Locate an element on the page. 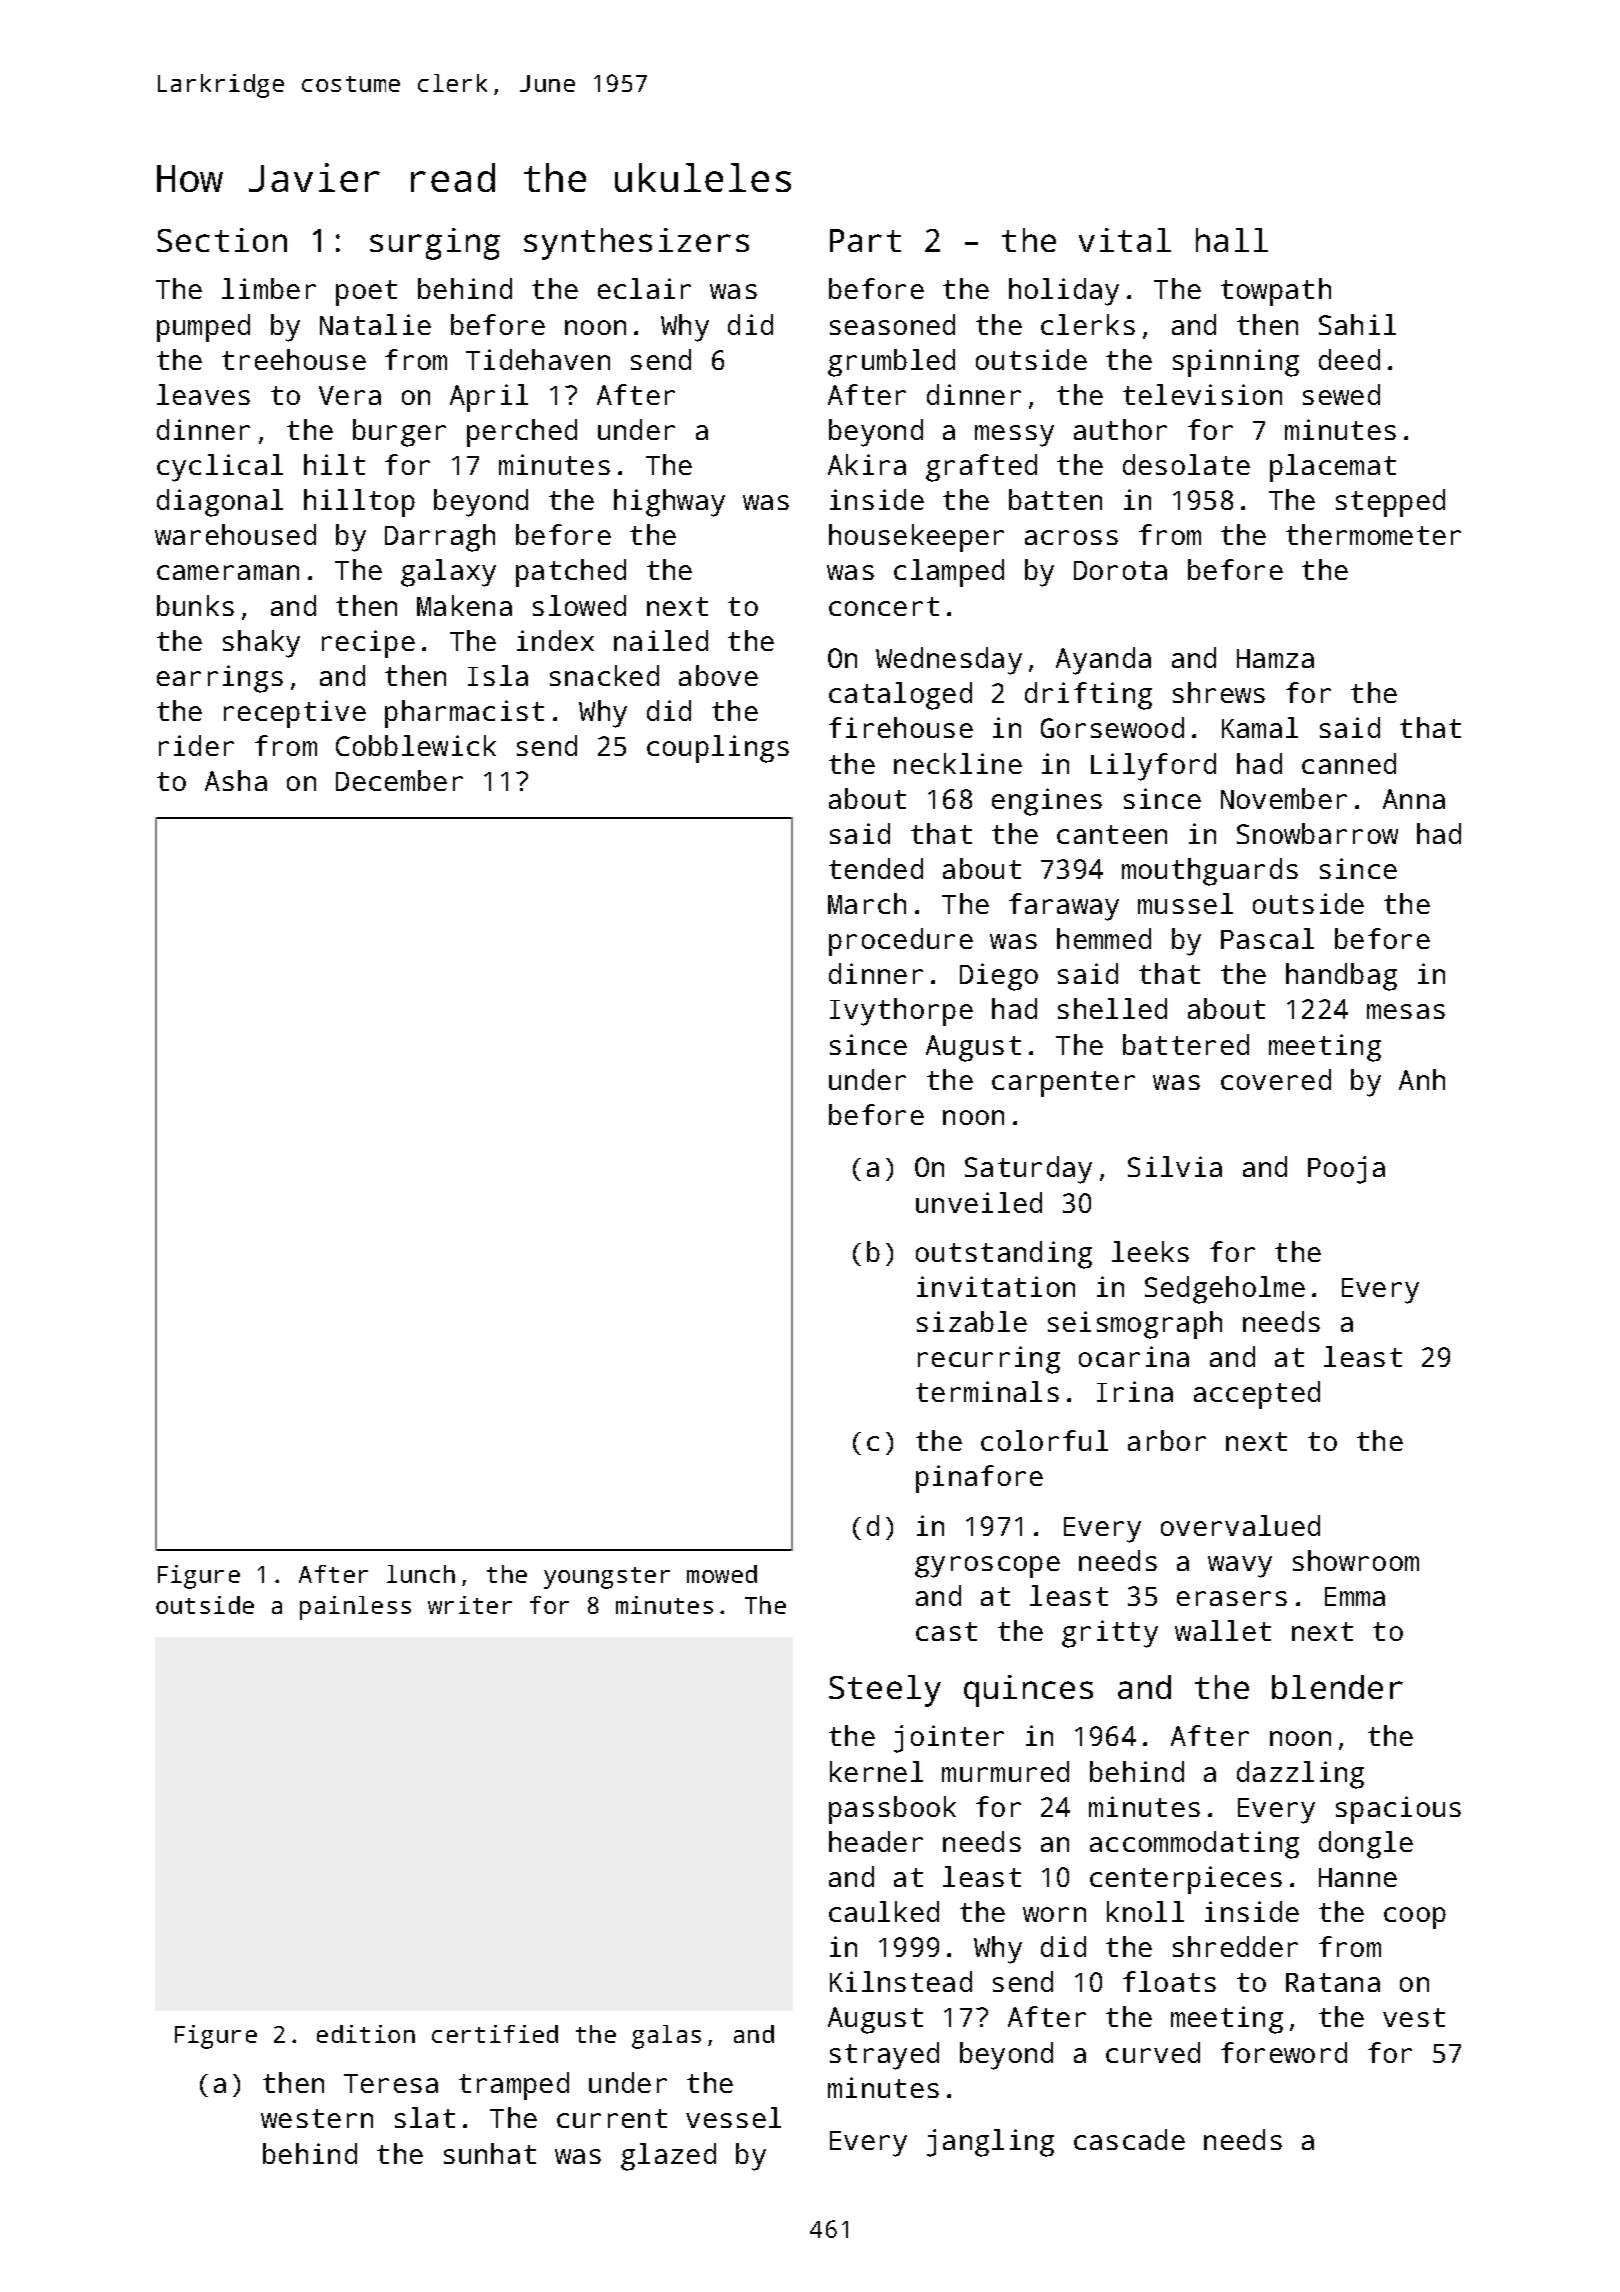  hall is located at coordinates (1232, 240).
